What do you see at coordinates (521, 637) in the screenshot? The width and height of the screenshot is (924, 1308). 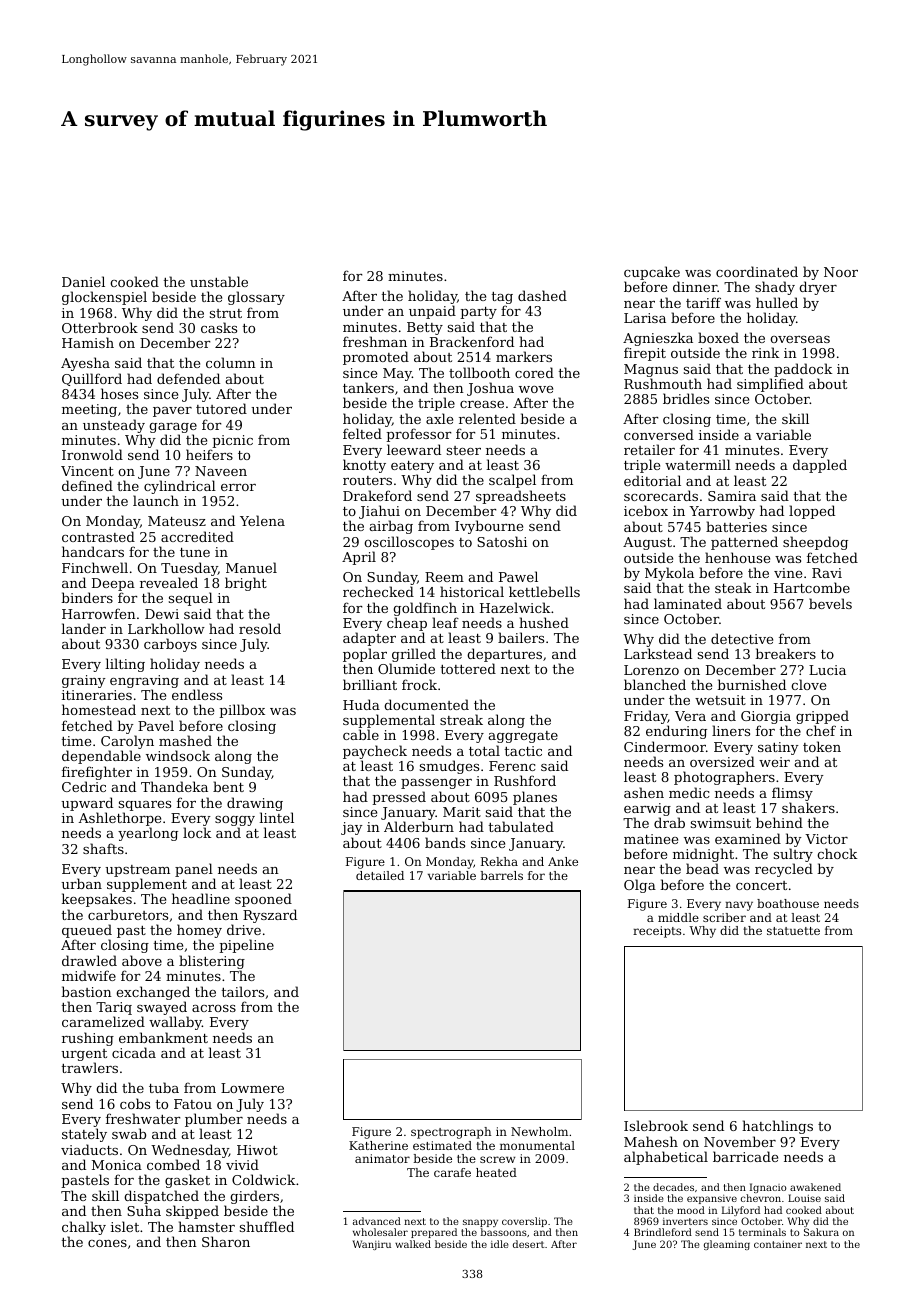 I see `bailers` at bounding box center [521, 637].
